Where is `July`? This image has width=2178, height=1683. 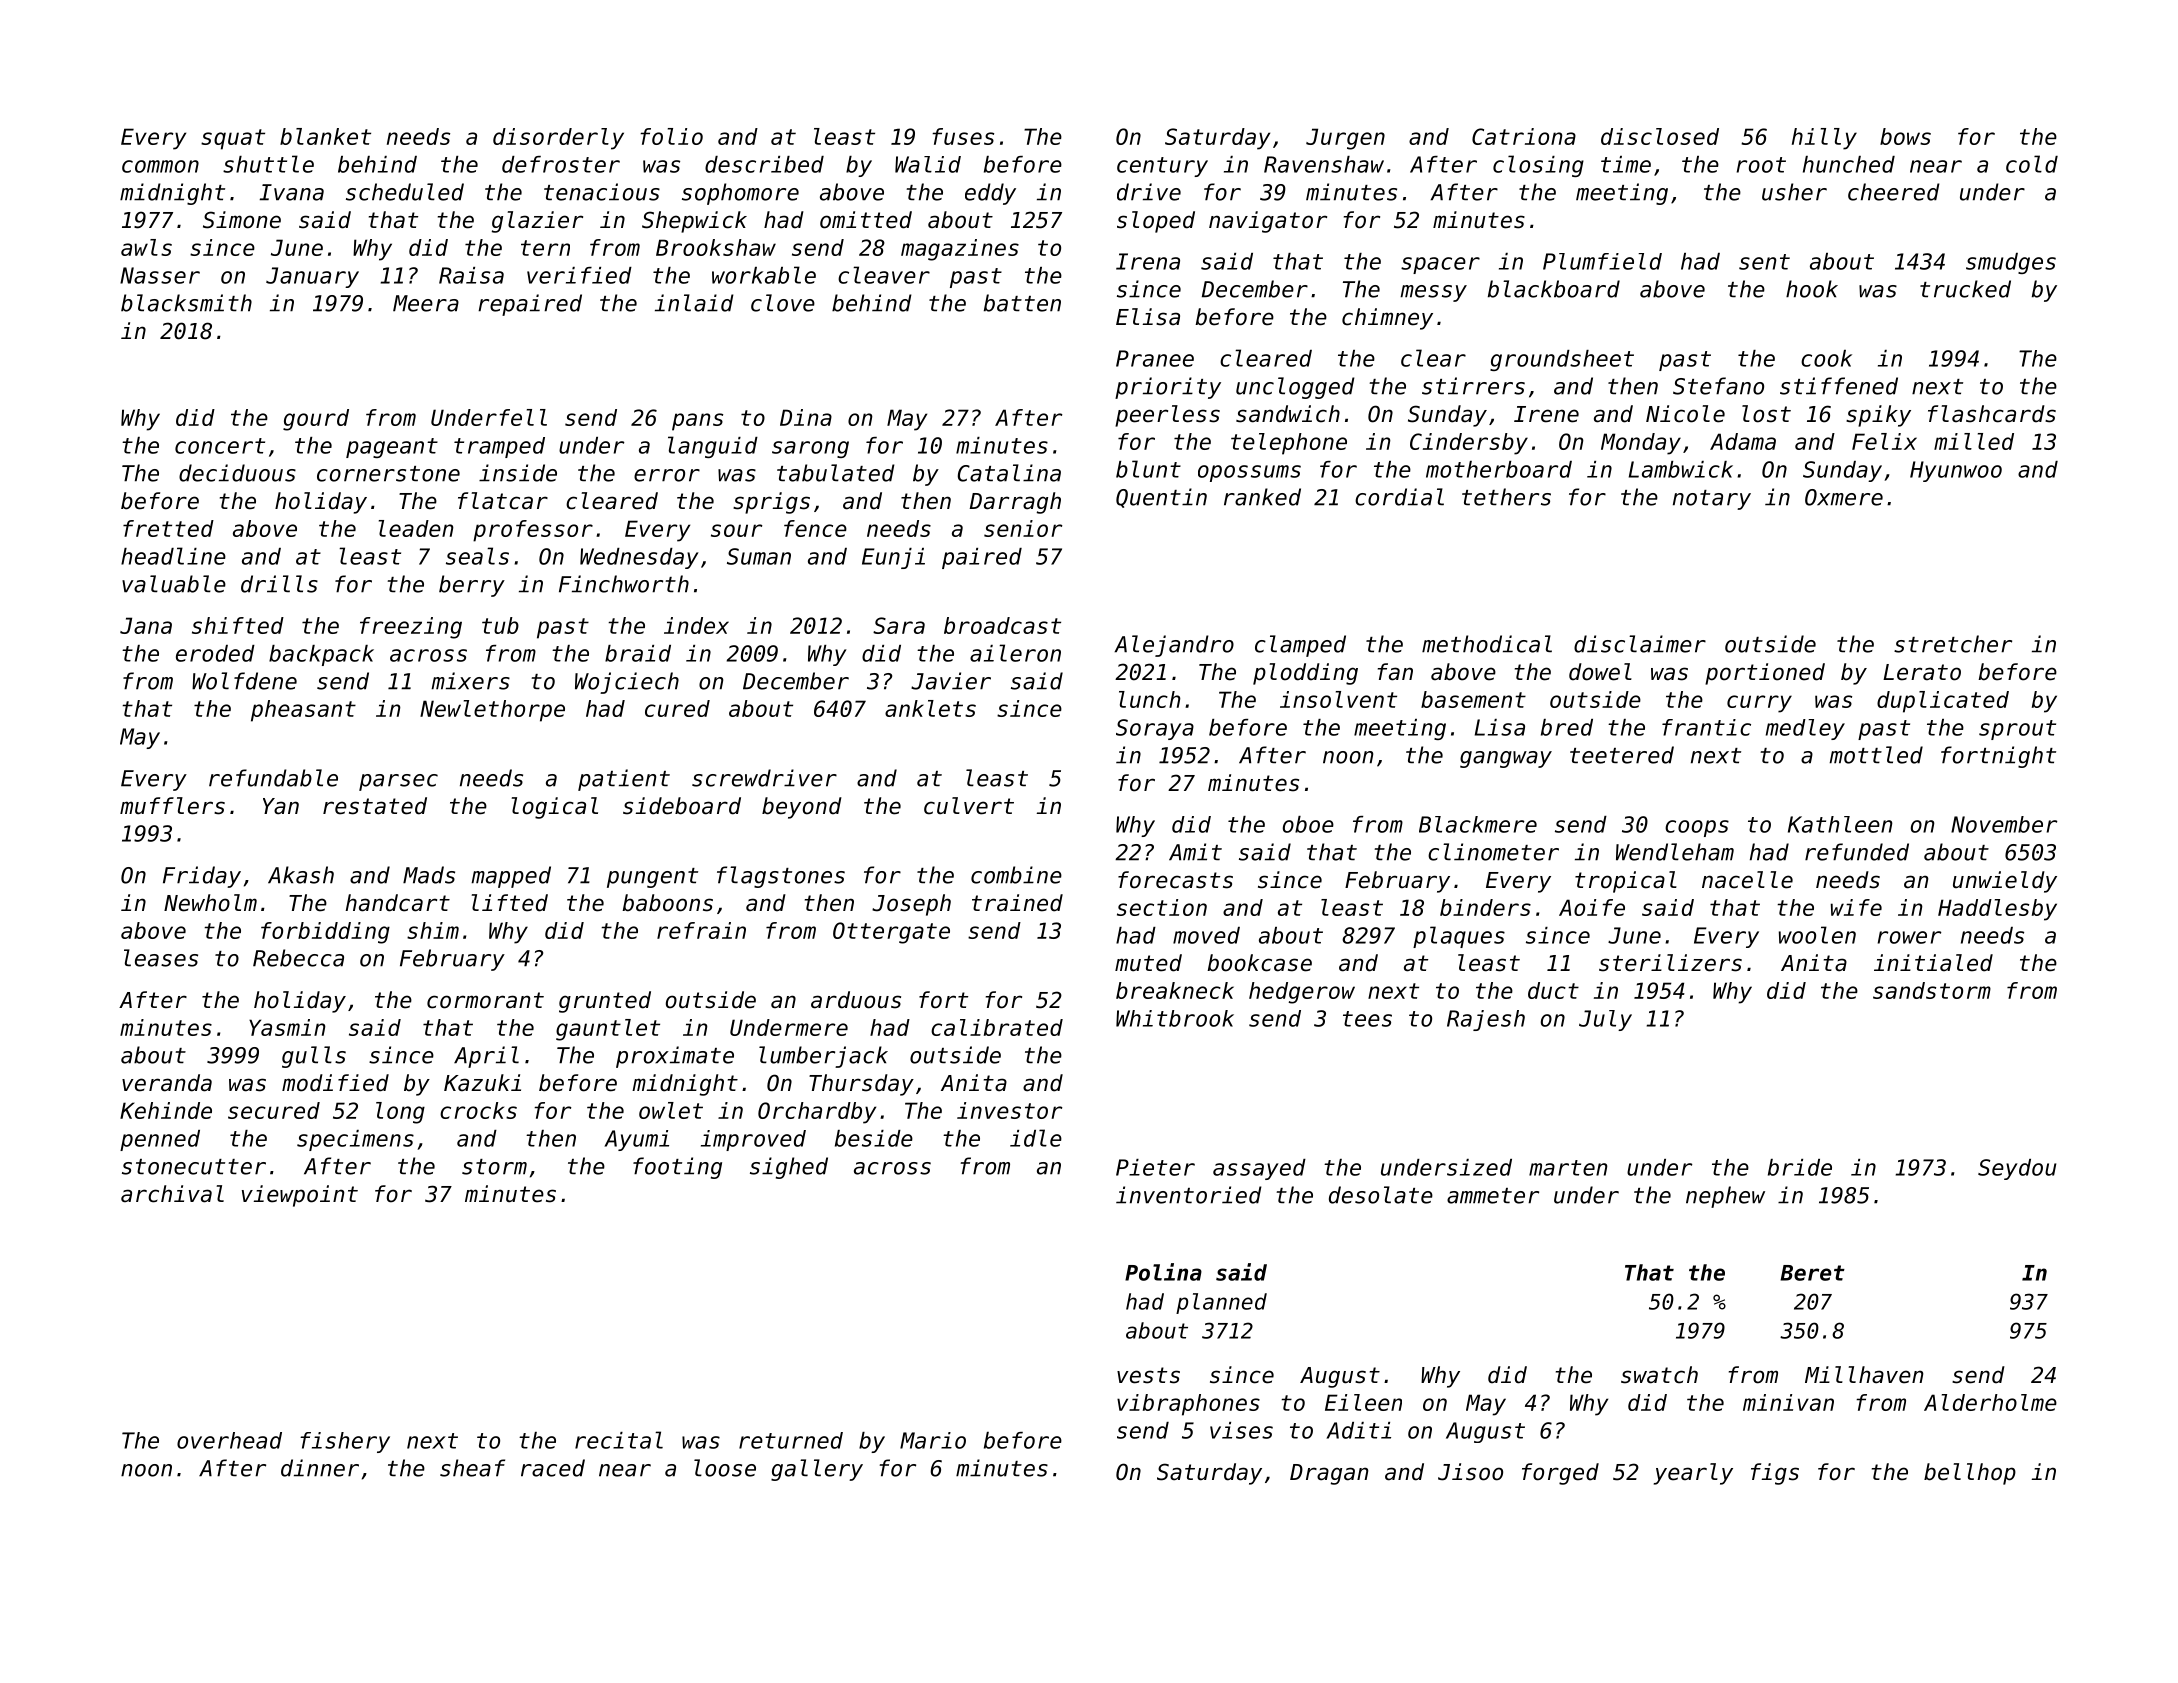
July is located at coordinates (1605, 1020).
